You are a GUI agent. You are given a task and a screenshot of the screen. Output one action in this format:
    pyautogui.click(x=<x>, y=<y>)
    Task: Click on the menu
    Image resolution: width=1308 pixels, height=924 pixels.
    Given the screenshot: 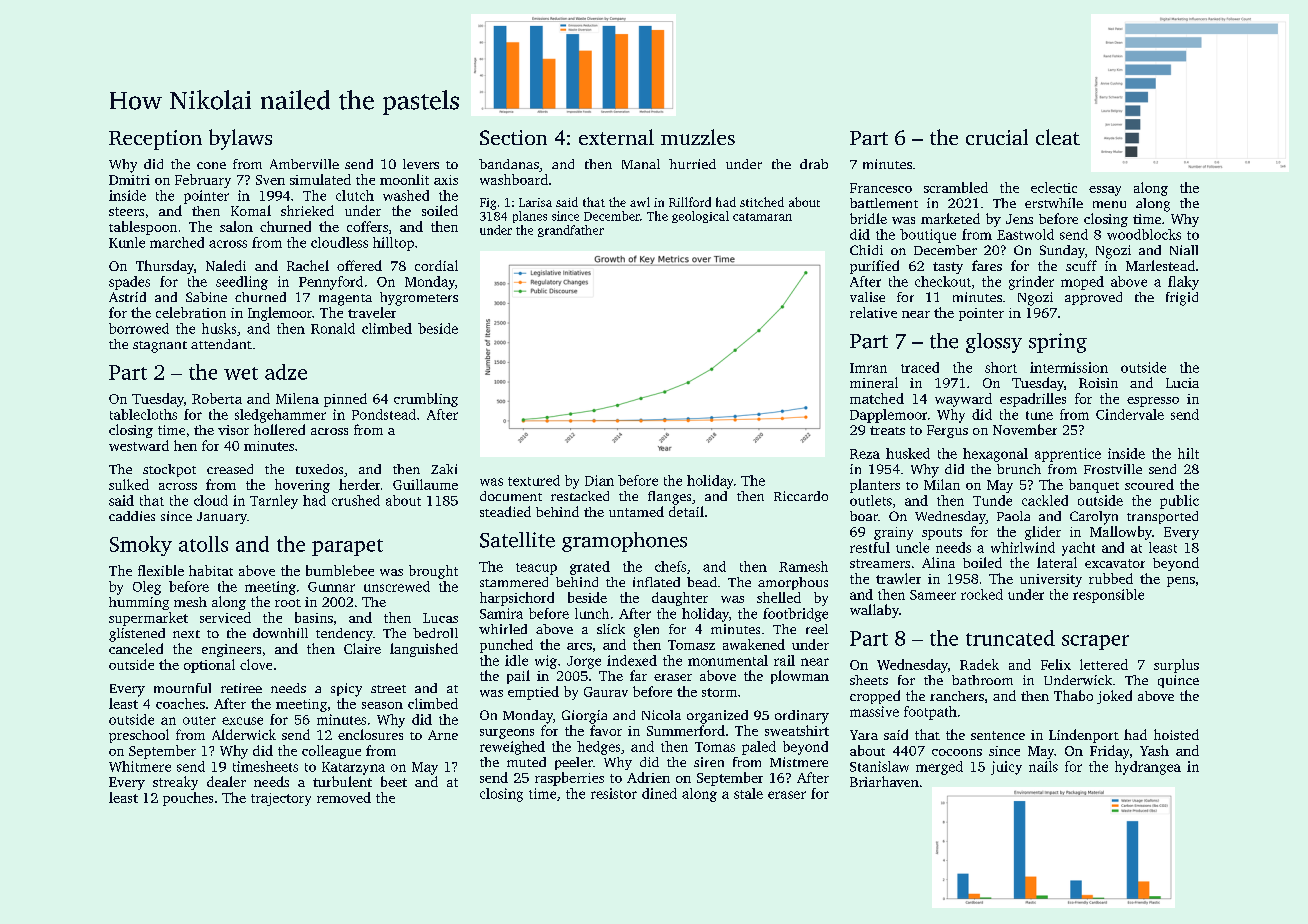 What is the action you would take?
    pyautogui.click(x=1109, y=204)
